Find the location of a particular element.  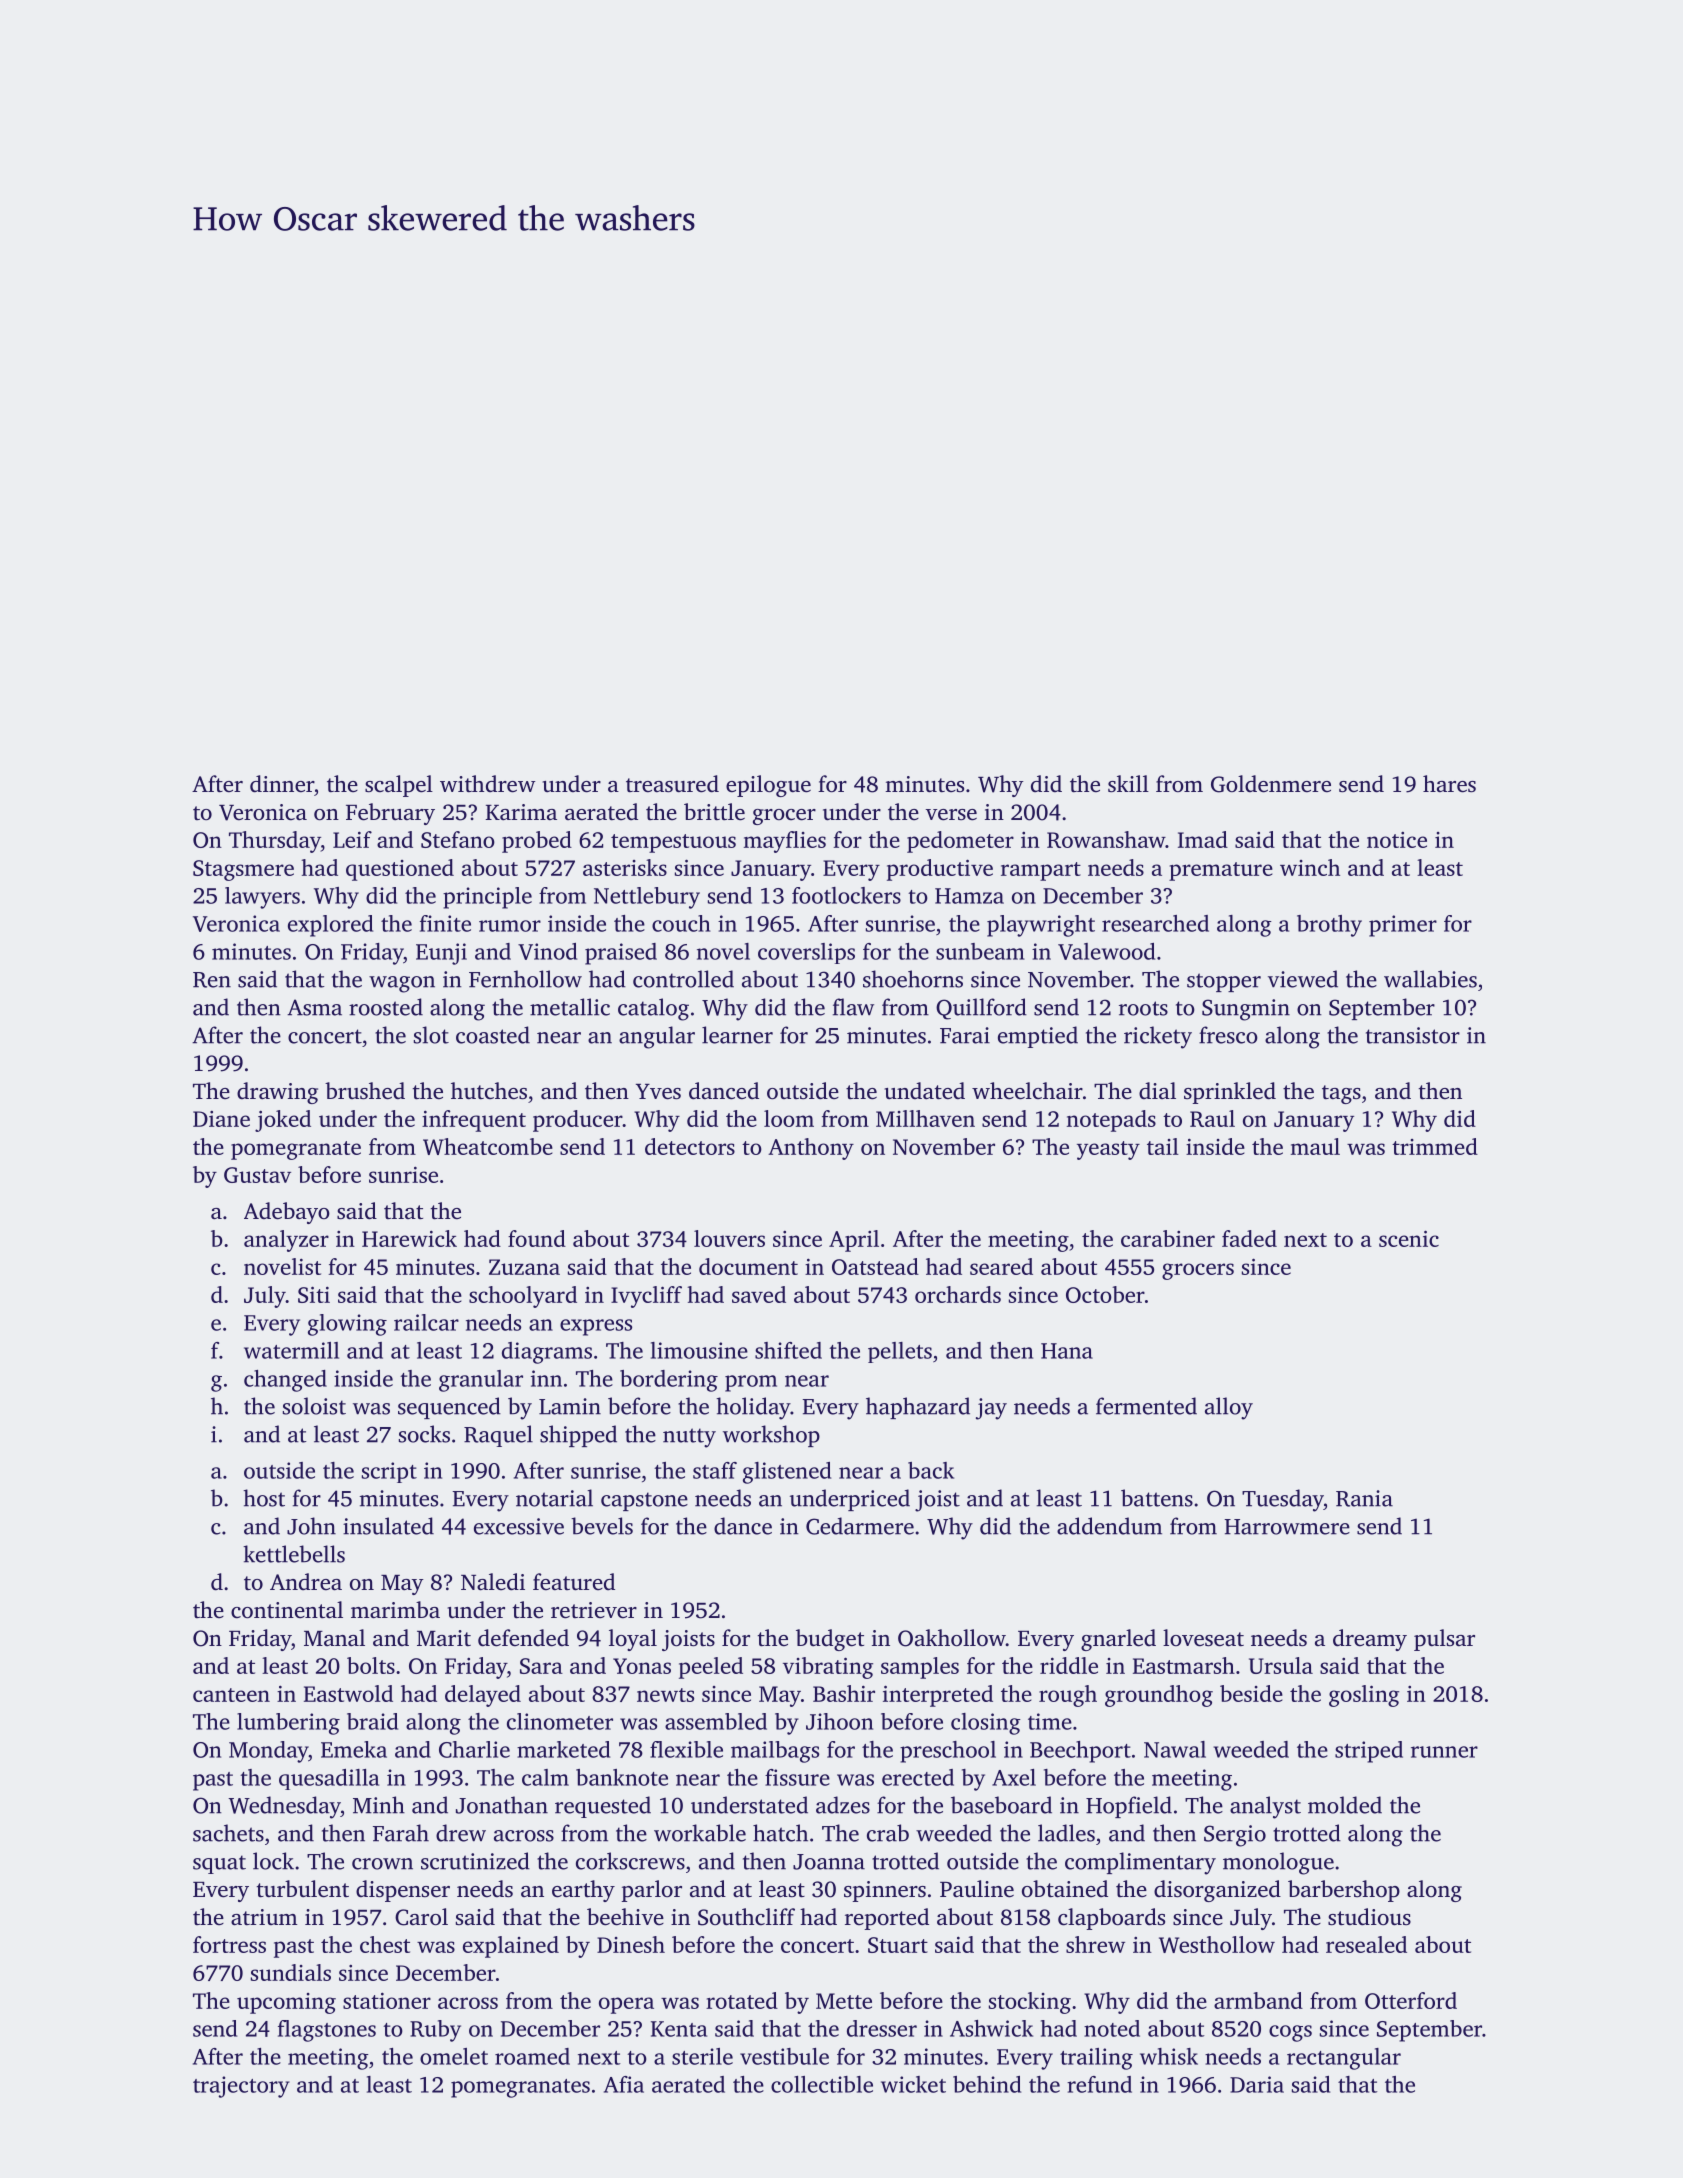

explored is located at coordinates (330, 926).
